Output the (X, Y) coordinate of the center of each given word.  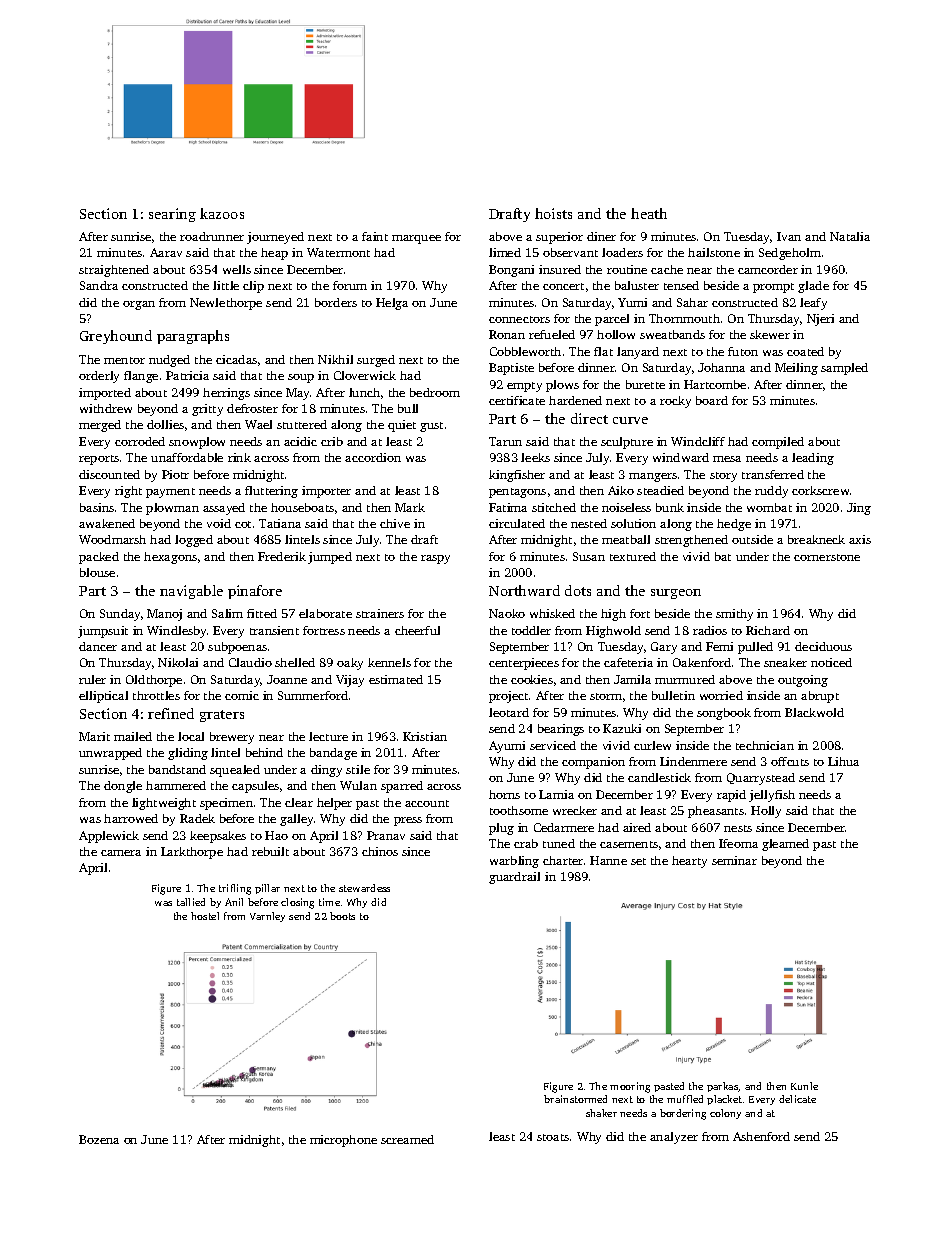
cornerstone (827, 557)
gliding (188, 754)
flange (141, 377)
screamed (407, 1139)
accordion (373, 457)
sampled (844, 369)
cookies (532, 679)
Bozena (99, 1139)
